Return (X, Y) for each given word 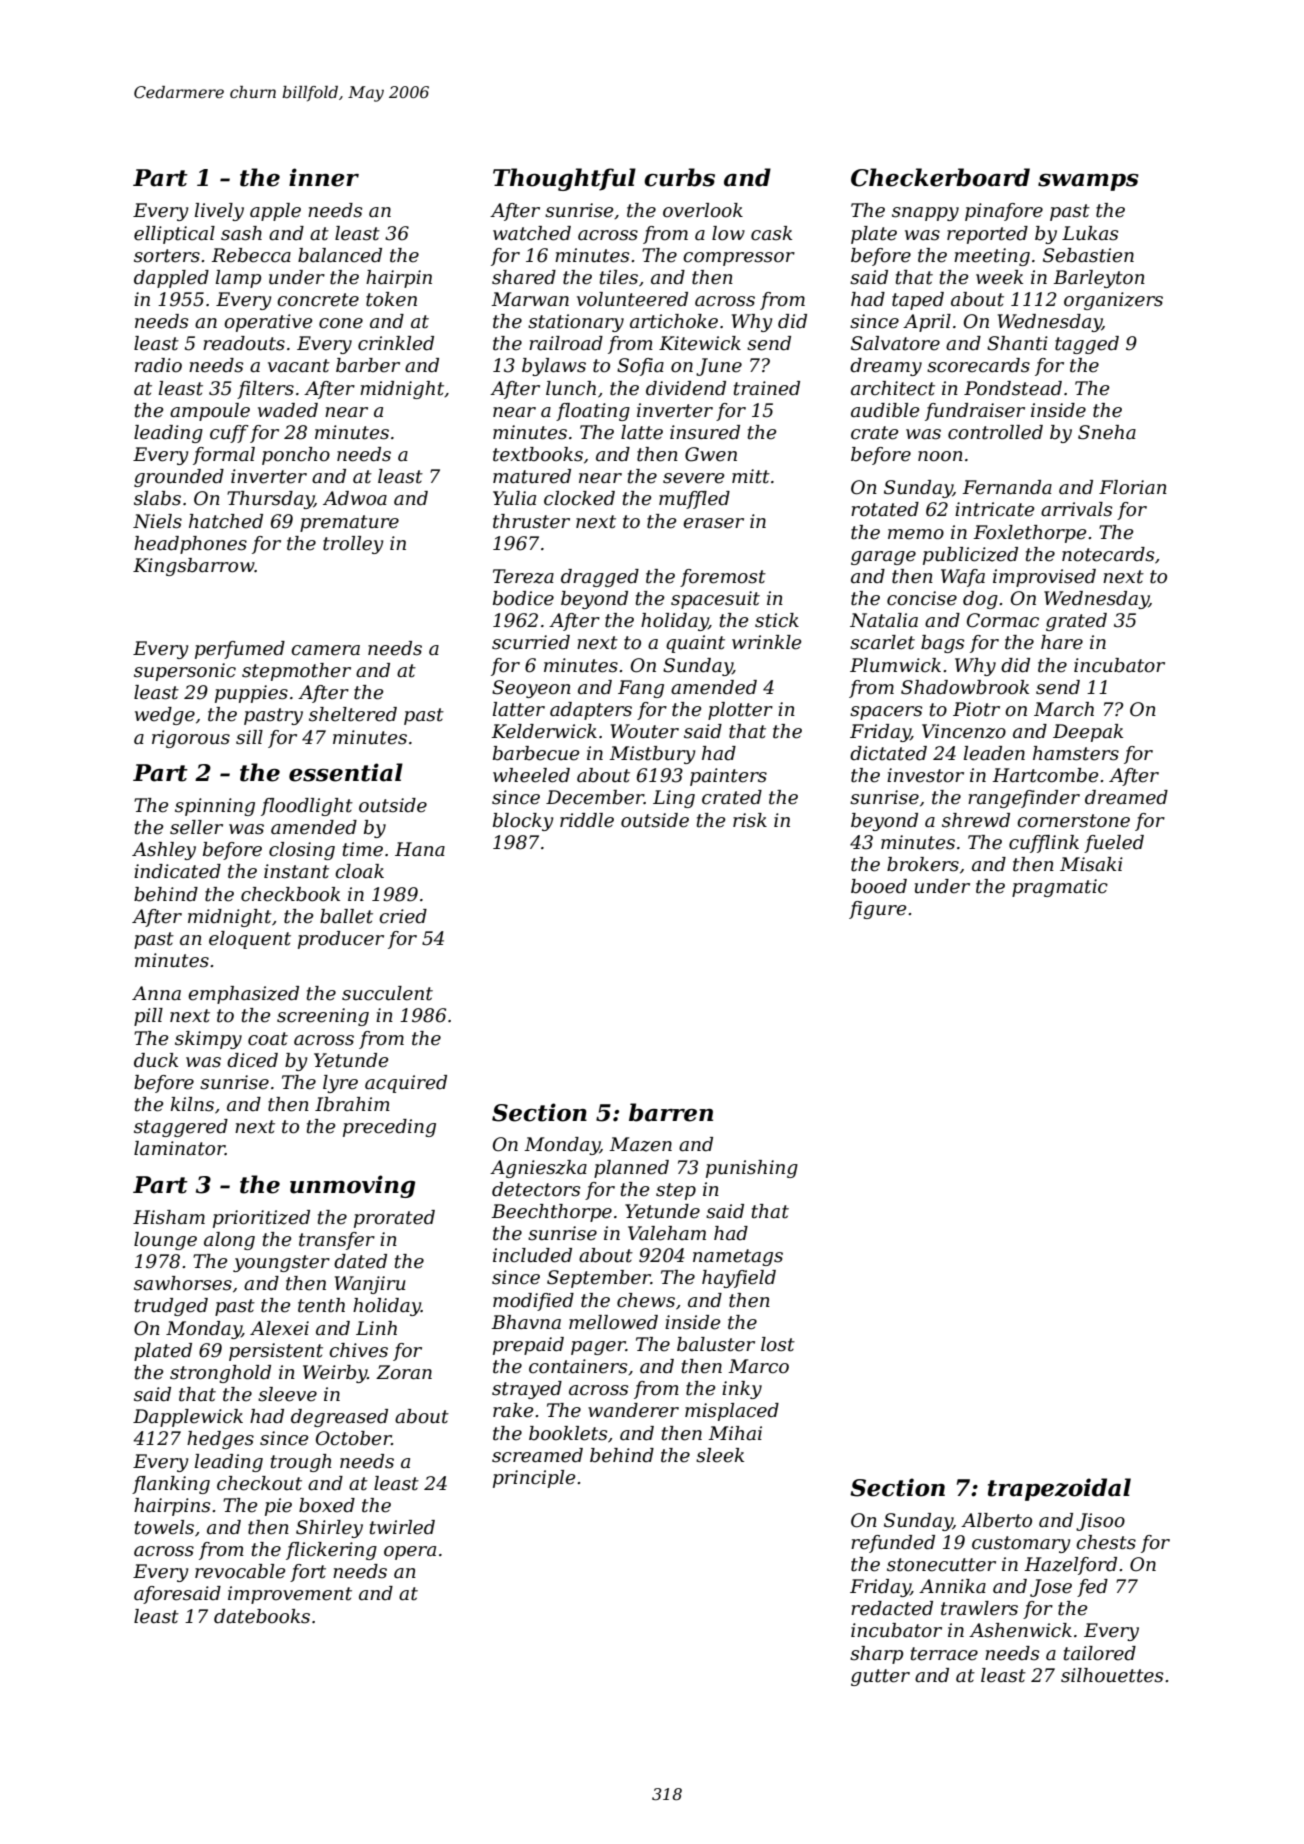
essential (346, 772)
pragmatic (1060, 888)
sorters (167, 256)
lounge (165, 1241)
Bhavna (526, 1322)
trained (767, 388)
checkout (259, 1483)
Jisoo (1100, 1522)
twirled (402, 1527)
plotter (740, 711)
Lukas (1090, 233)
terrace (944, 1654)
